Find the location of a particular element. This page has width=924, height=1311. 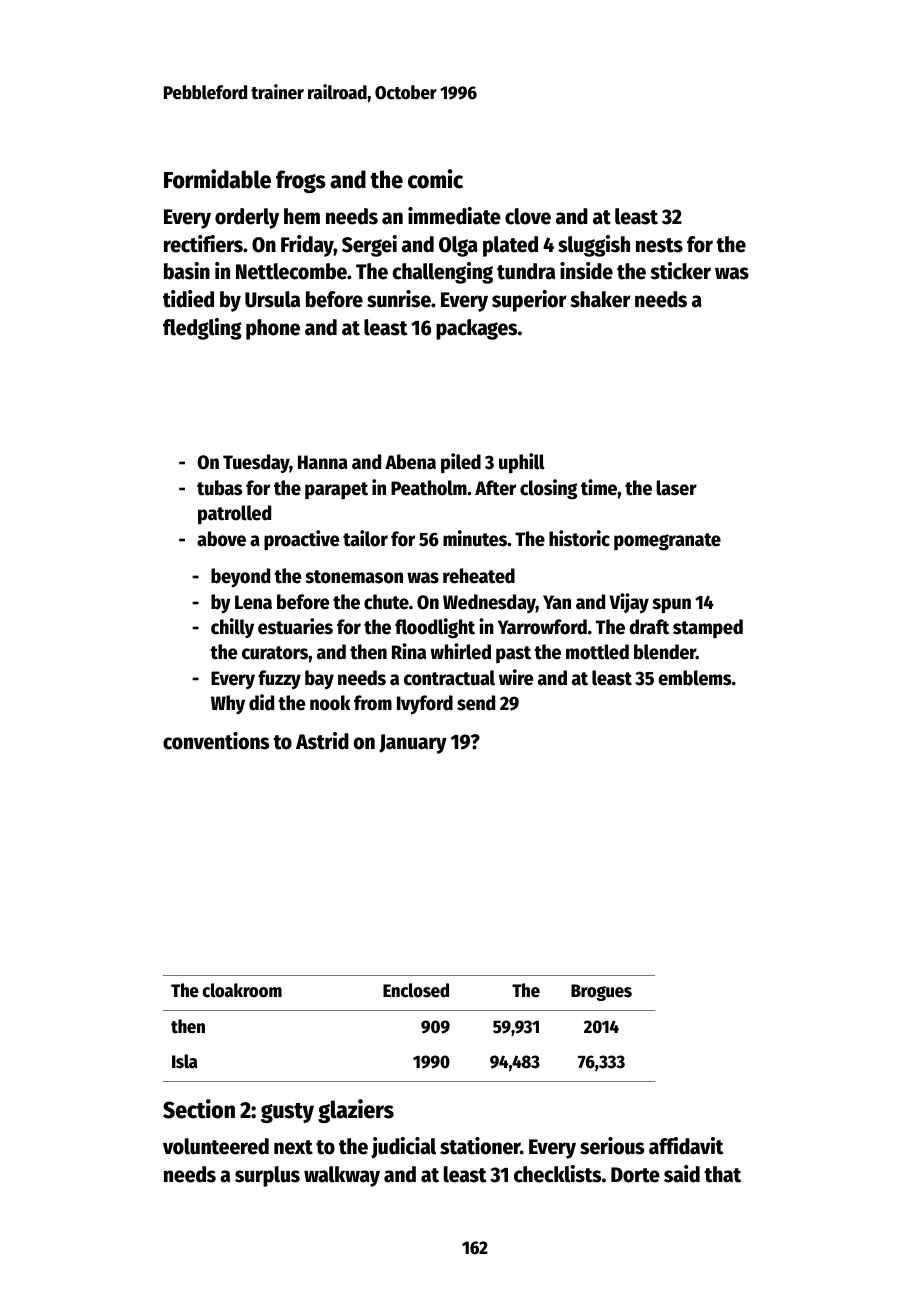

Enclosed is located at coordinates (416, 990).
